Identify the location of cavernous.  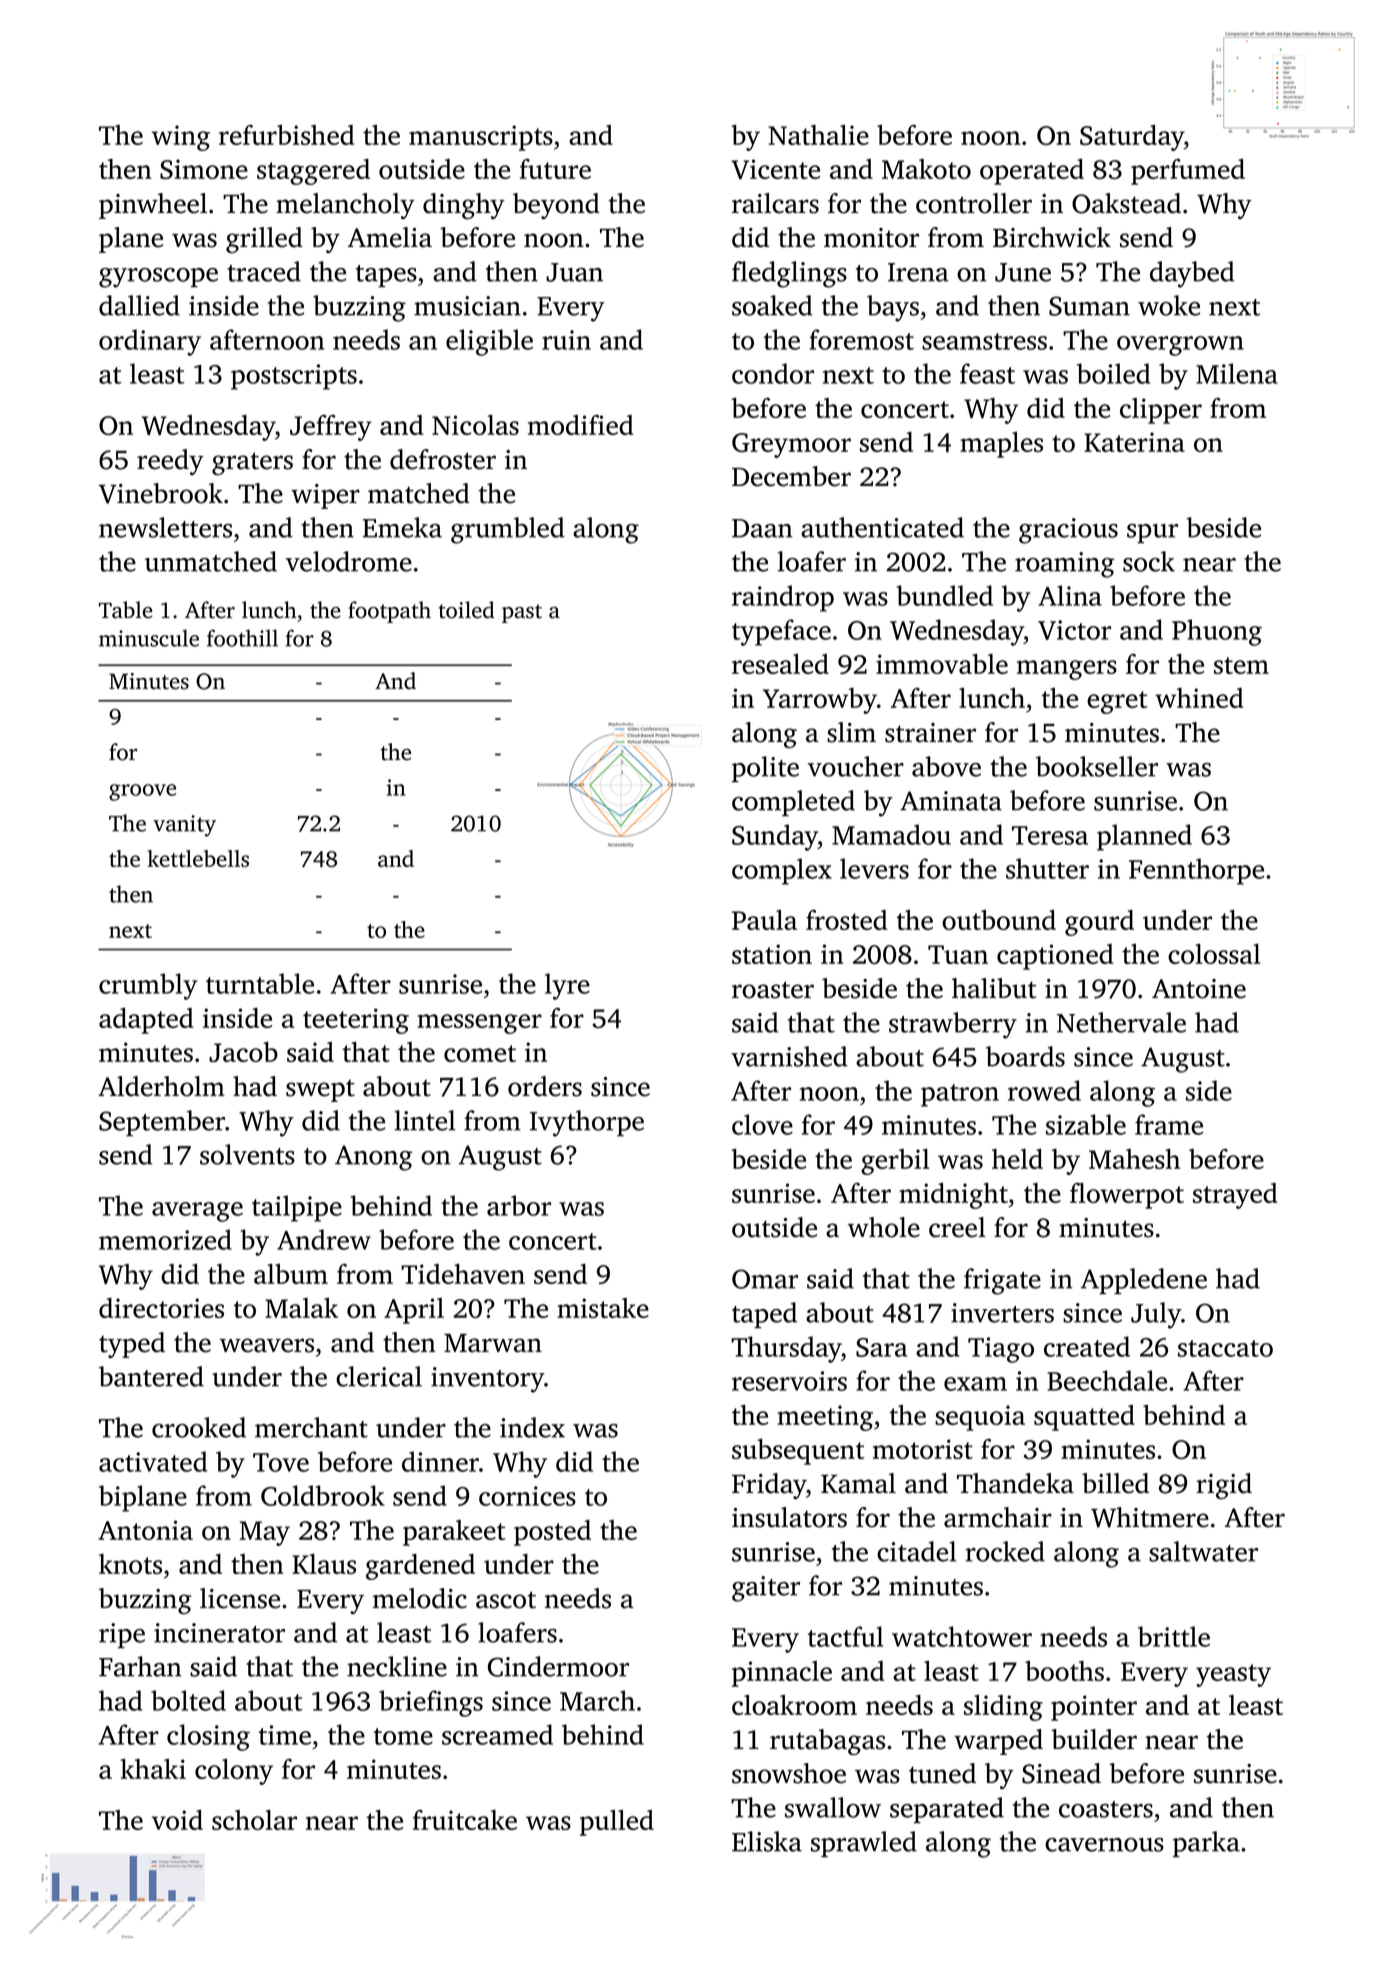
(1104, 1845).
